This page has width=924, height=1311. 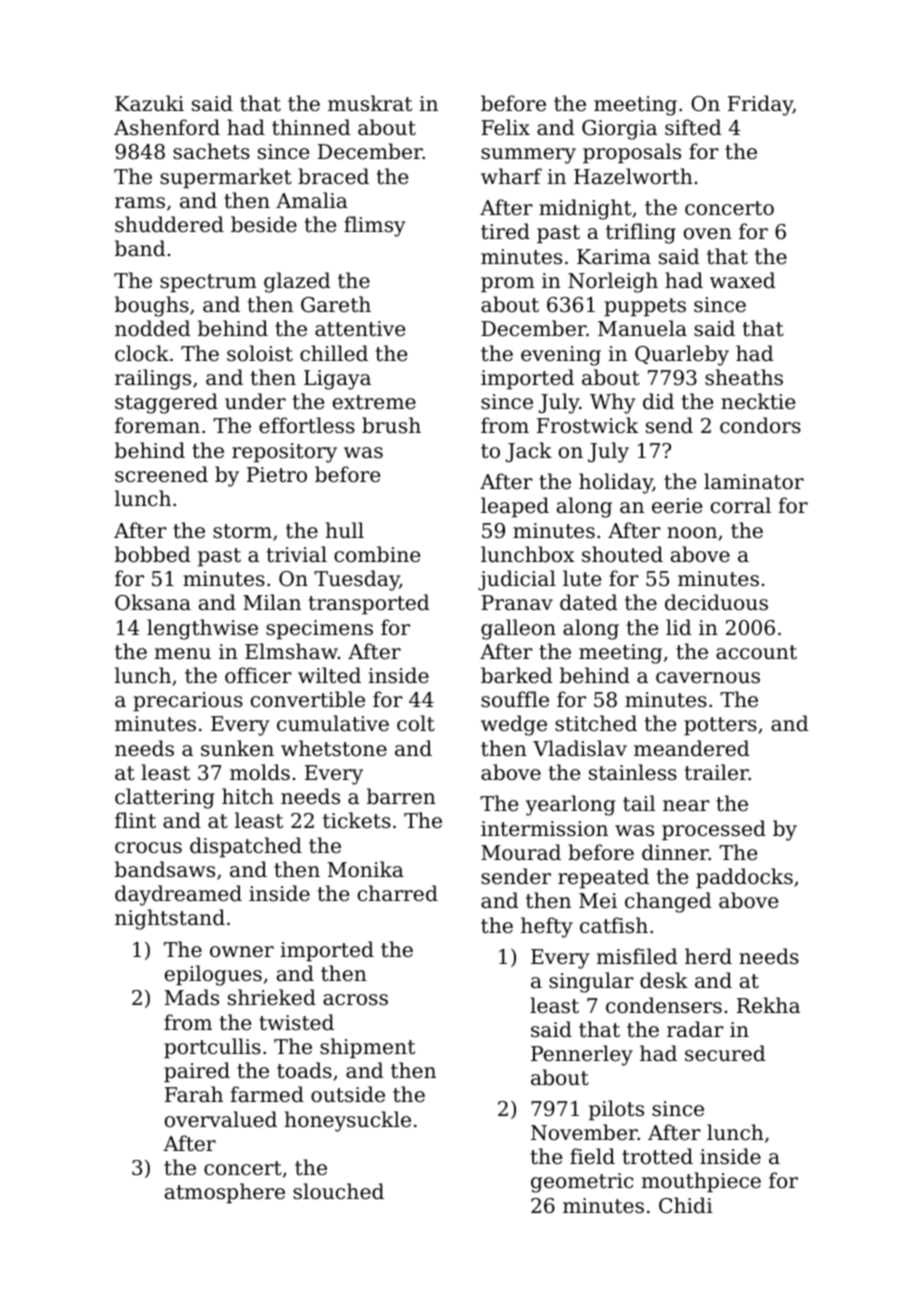 I want to click on cavernous, so click(x=708, y=678).
